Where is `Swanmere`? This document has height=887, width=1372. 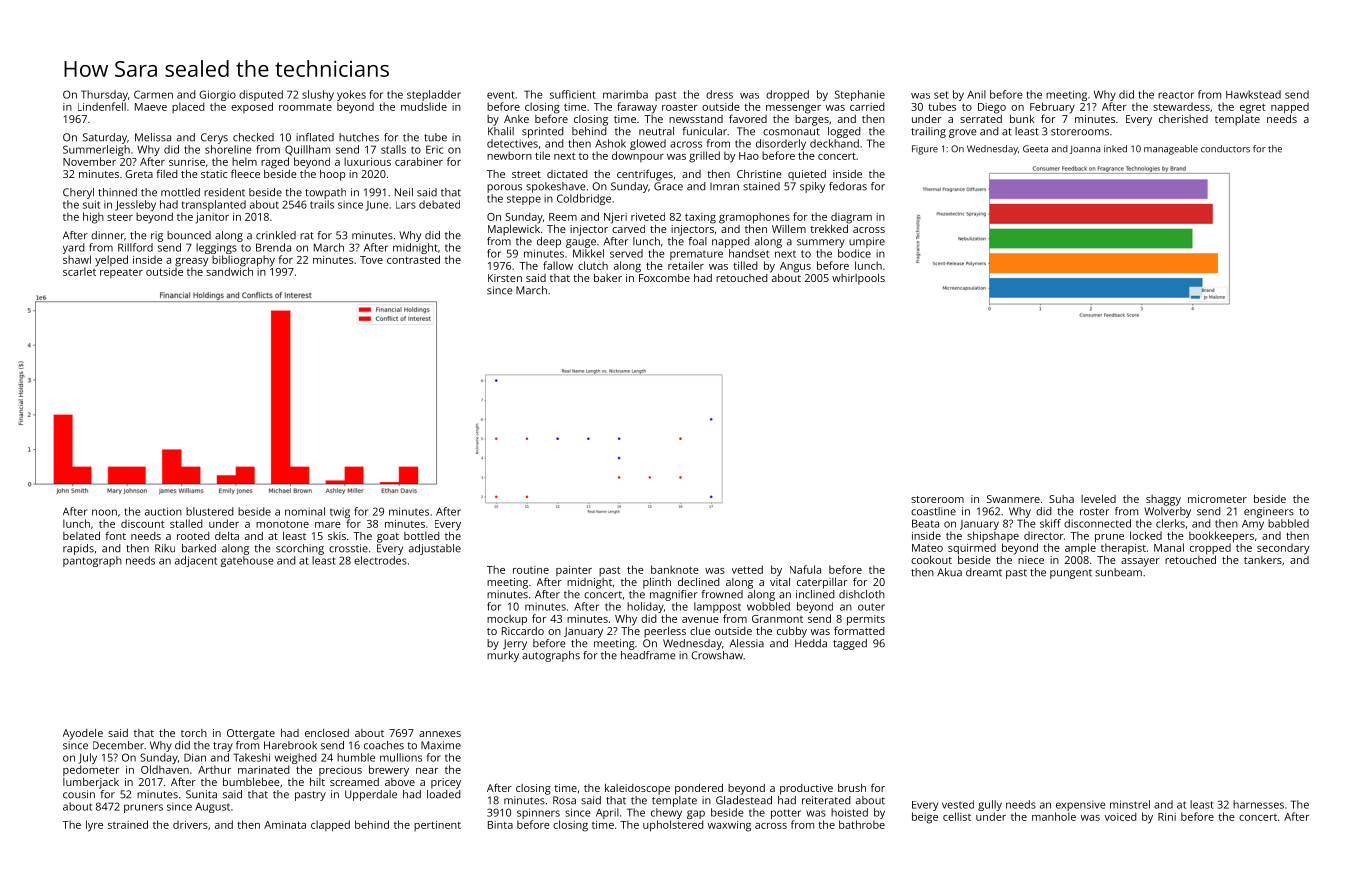 Swanmere is located at coordinates (1013, 499).
